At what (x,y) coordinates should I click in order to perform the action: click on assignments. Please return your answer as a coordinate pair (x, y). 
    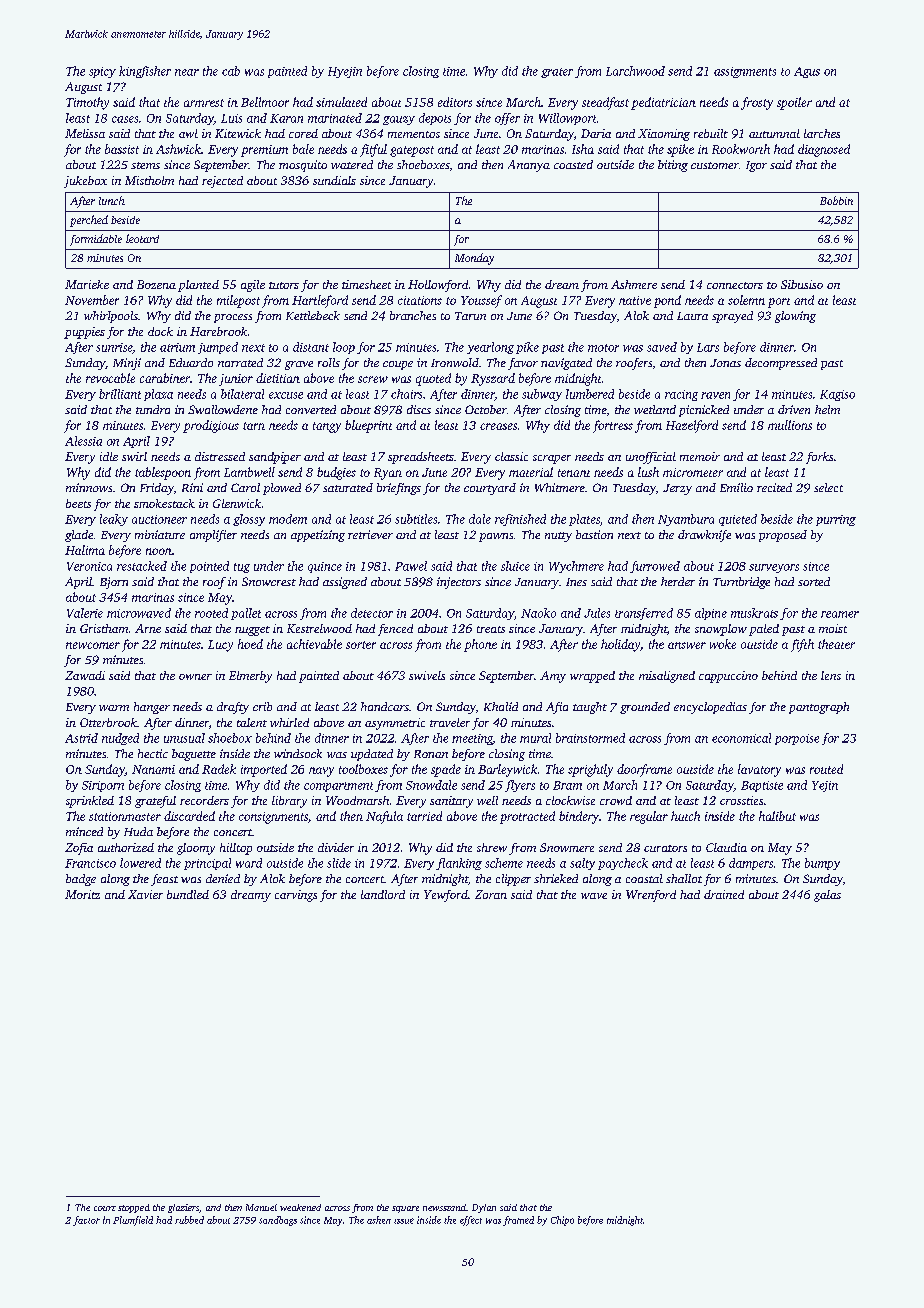
    Looking at the image, I should click on (745, 72).
